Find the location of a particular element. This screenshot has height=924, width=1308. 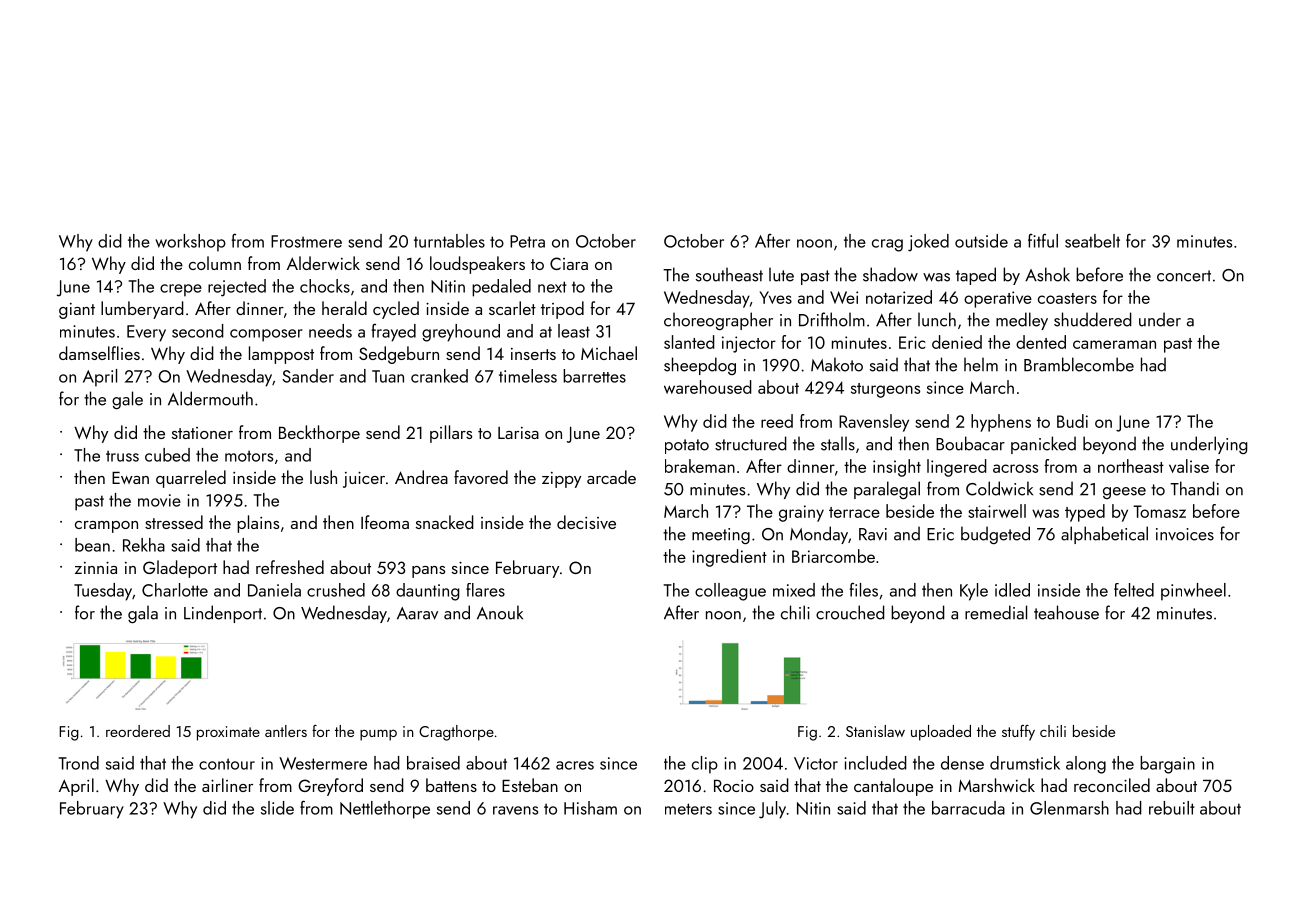

pinwheel is located at coordinates (1193, 592).
